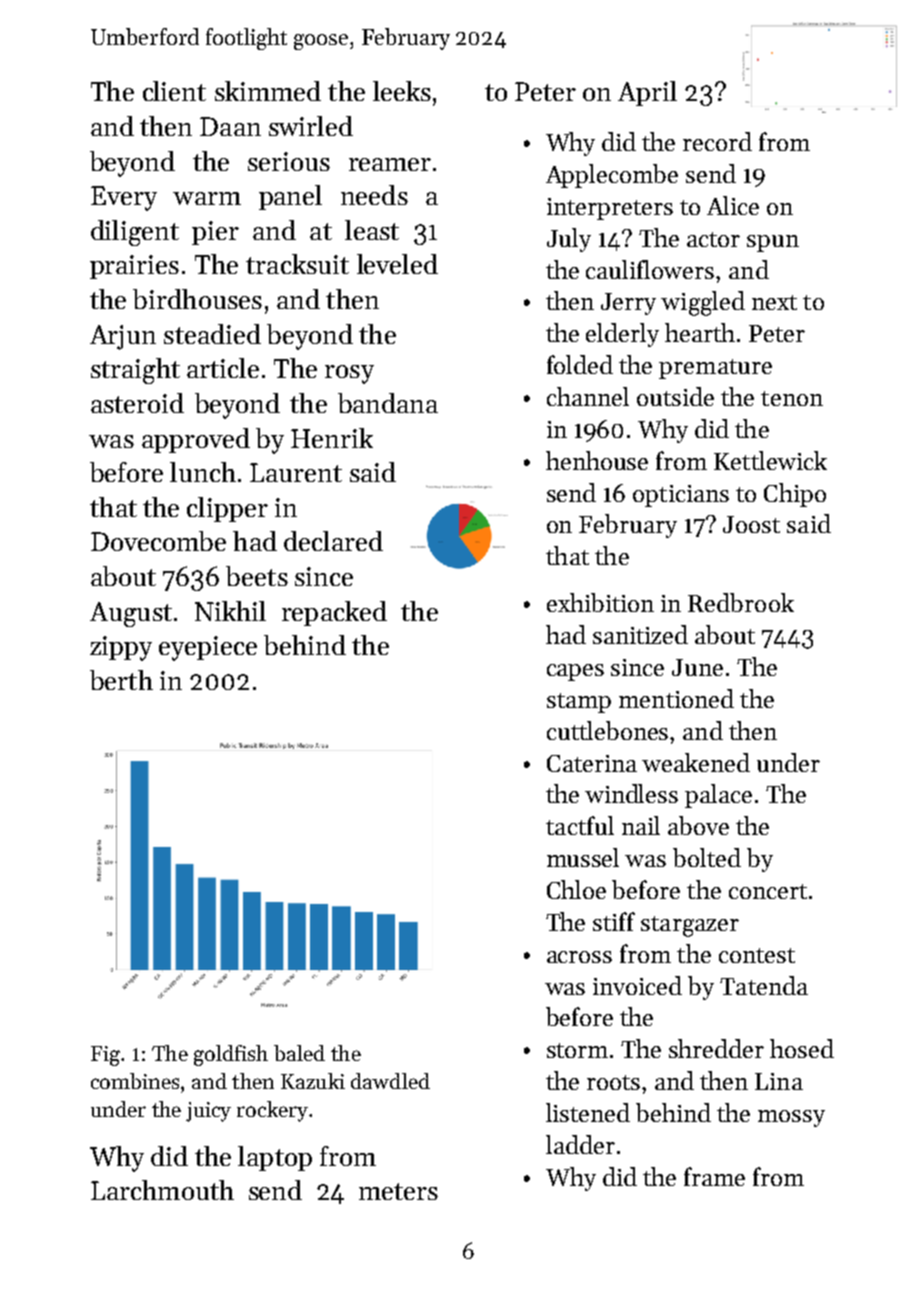 The image size is (924, 1311). Describe the element at coordinates (208, 648) in the page. I see `eyepiece` at that location.
